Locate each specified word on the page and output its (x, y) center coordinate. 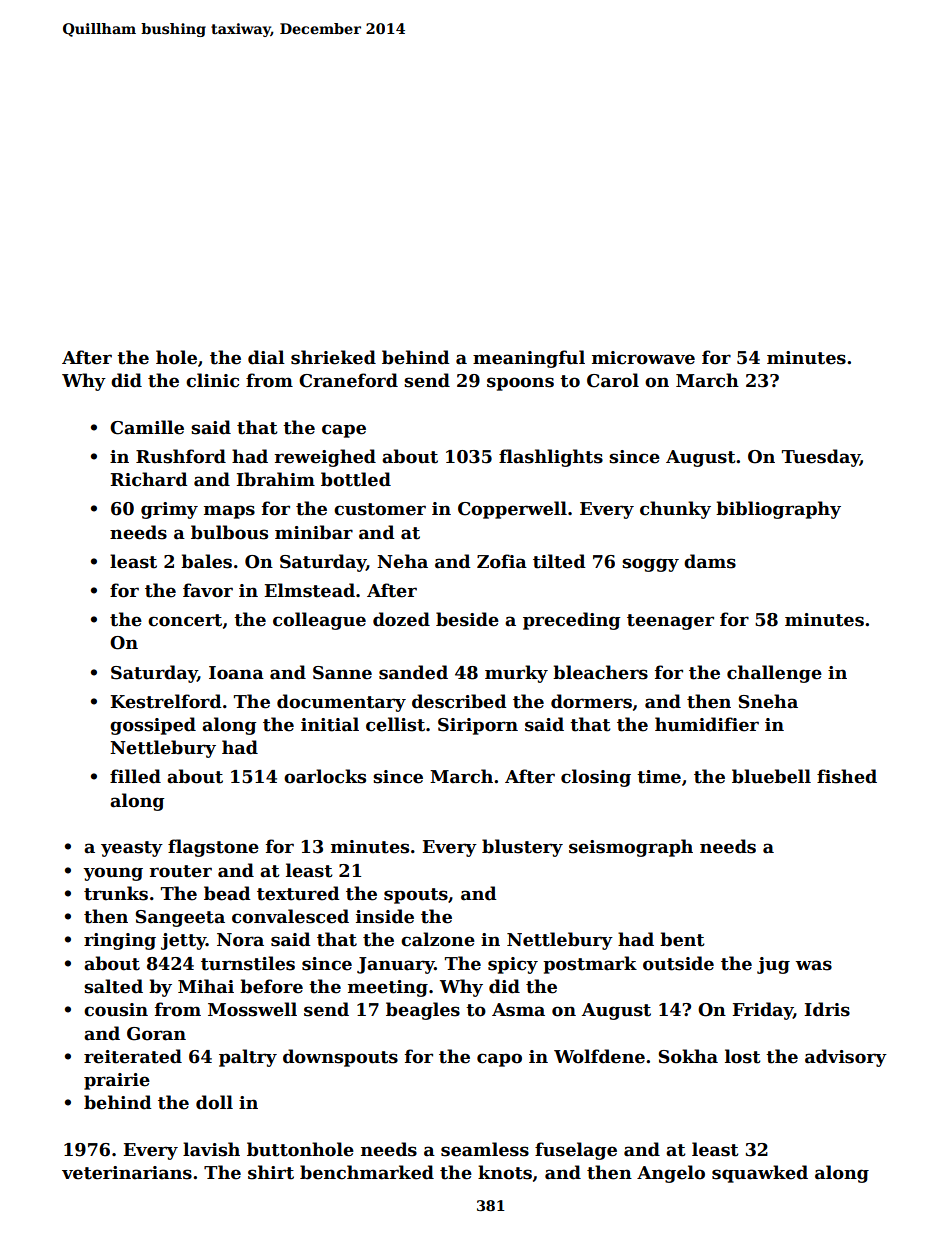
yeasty (132, 849)
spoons (520, 384)
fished (847, 776)
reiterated (133, 1056)
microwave (643, 358)
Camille (147, 427)
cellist (395, 724)
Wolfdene (599, 1056)
